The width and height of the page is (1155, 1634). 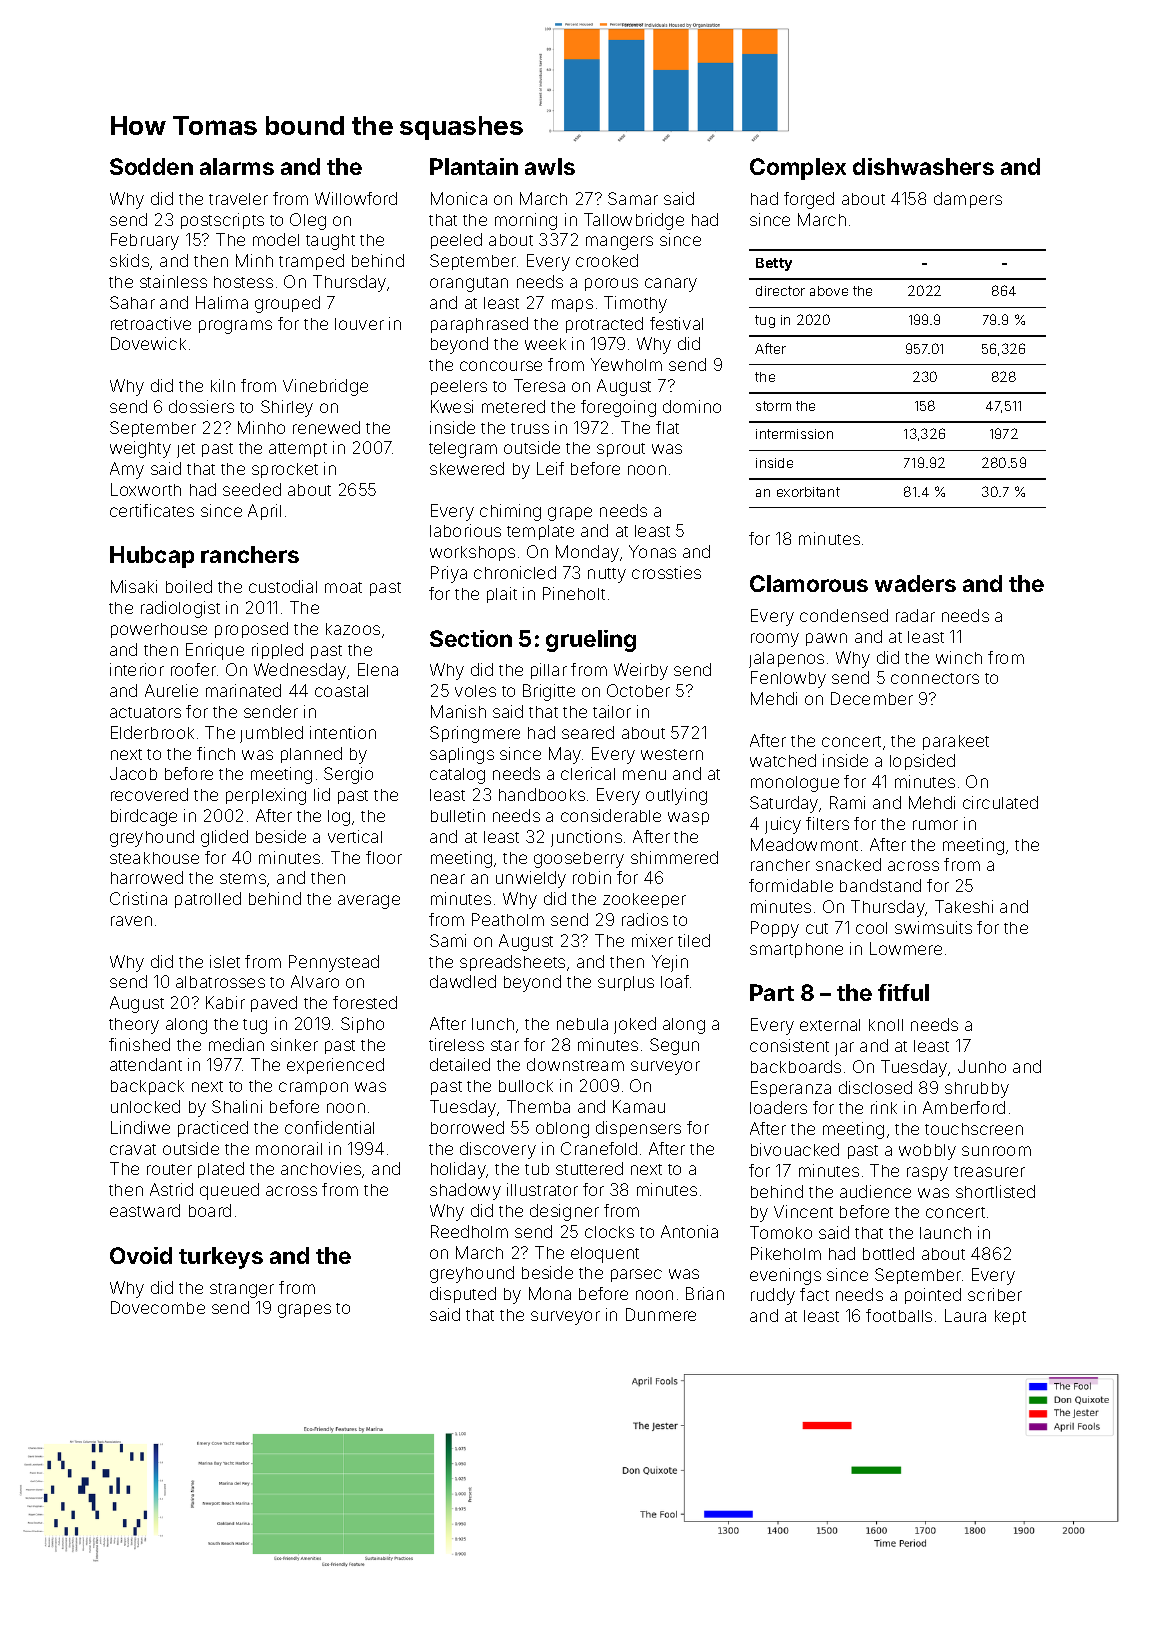 What do you see at coordinates (692, 406) in the page?
I see `domino` at bounding box center [692, 406].
